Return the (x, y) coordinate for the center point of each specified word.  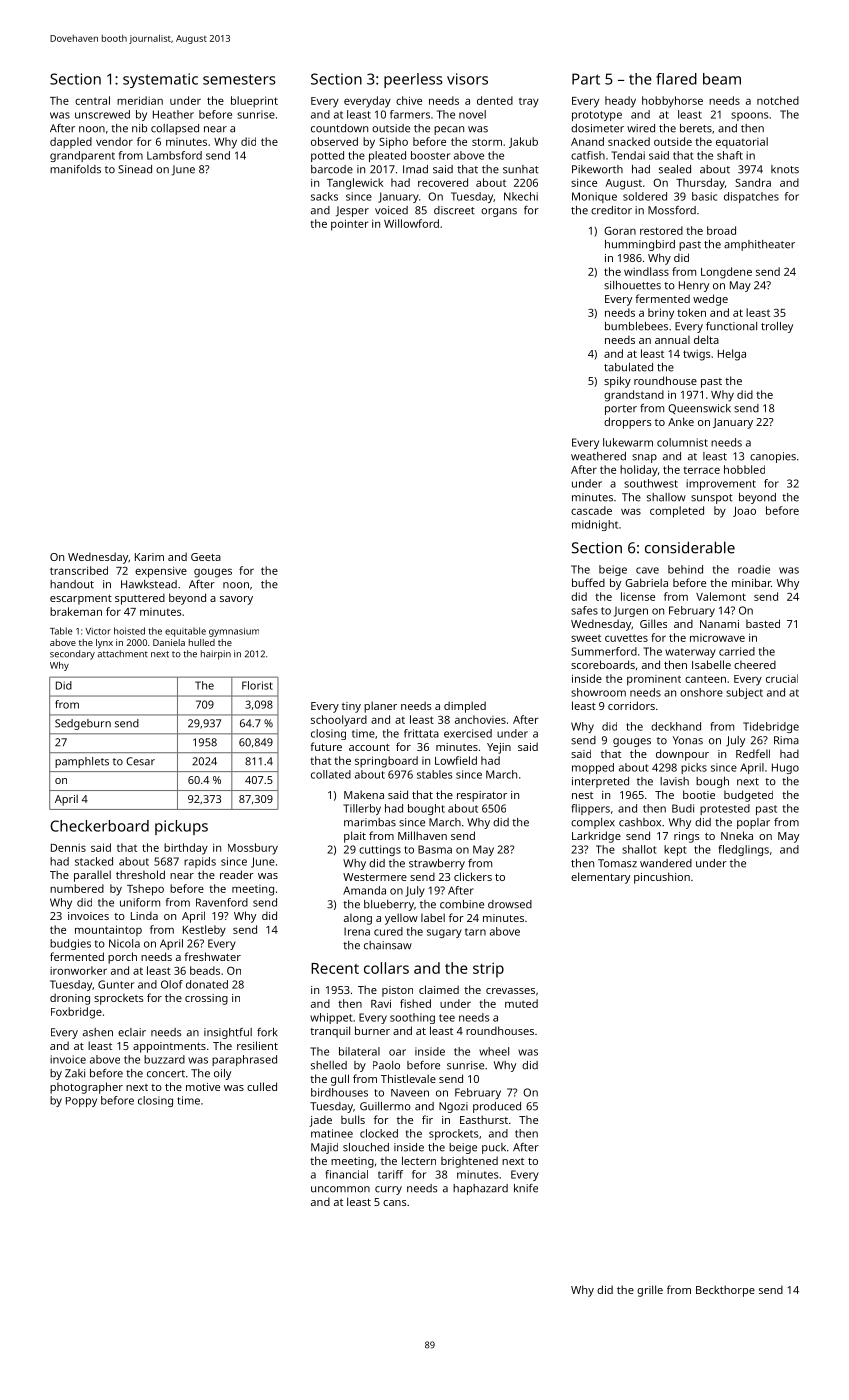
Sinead (135, 169)
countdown (339, 128)
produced (497, 1107)
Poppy (81, 1102)
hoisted (129, 631)
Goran (620, 230)
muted (521, 1003)
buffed (588, 582)
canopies (773, 457)
